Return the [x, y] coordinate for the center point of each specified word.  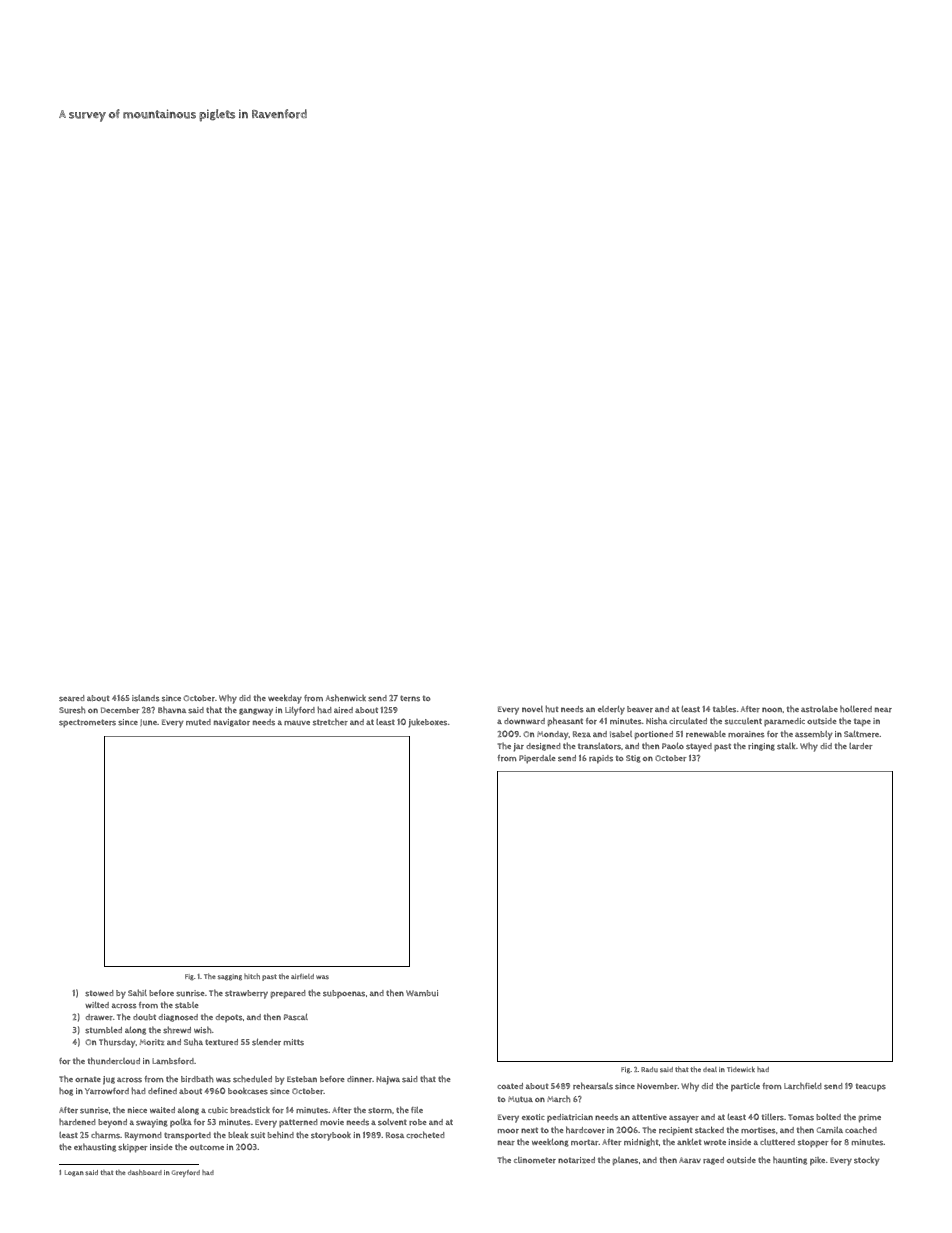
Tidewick [741, 1069]
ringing [761, 747]
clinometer [535, 1160]
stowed [99, 993]
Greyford [186, 1173]
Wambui [422, 993]
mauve [297, 723]
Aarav [690, 1160]
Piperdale [537, 759]
